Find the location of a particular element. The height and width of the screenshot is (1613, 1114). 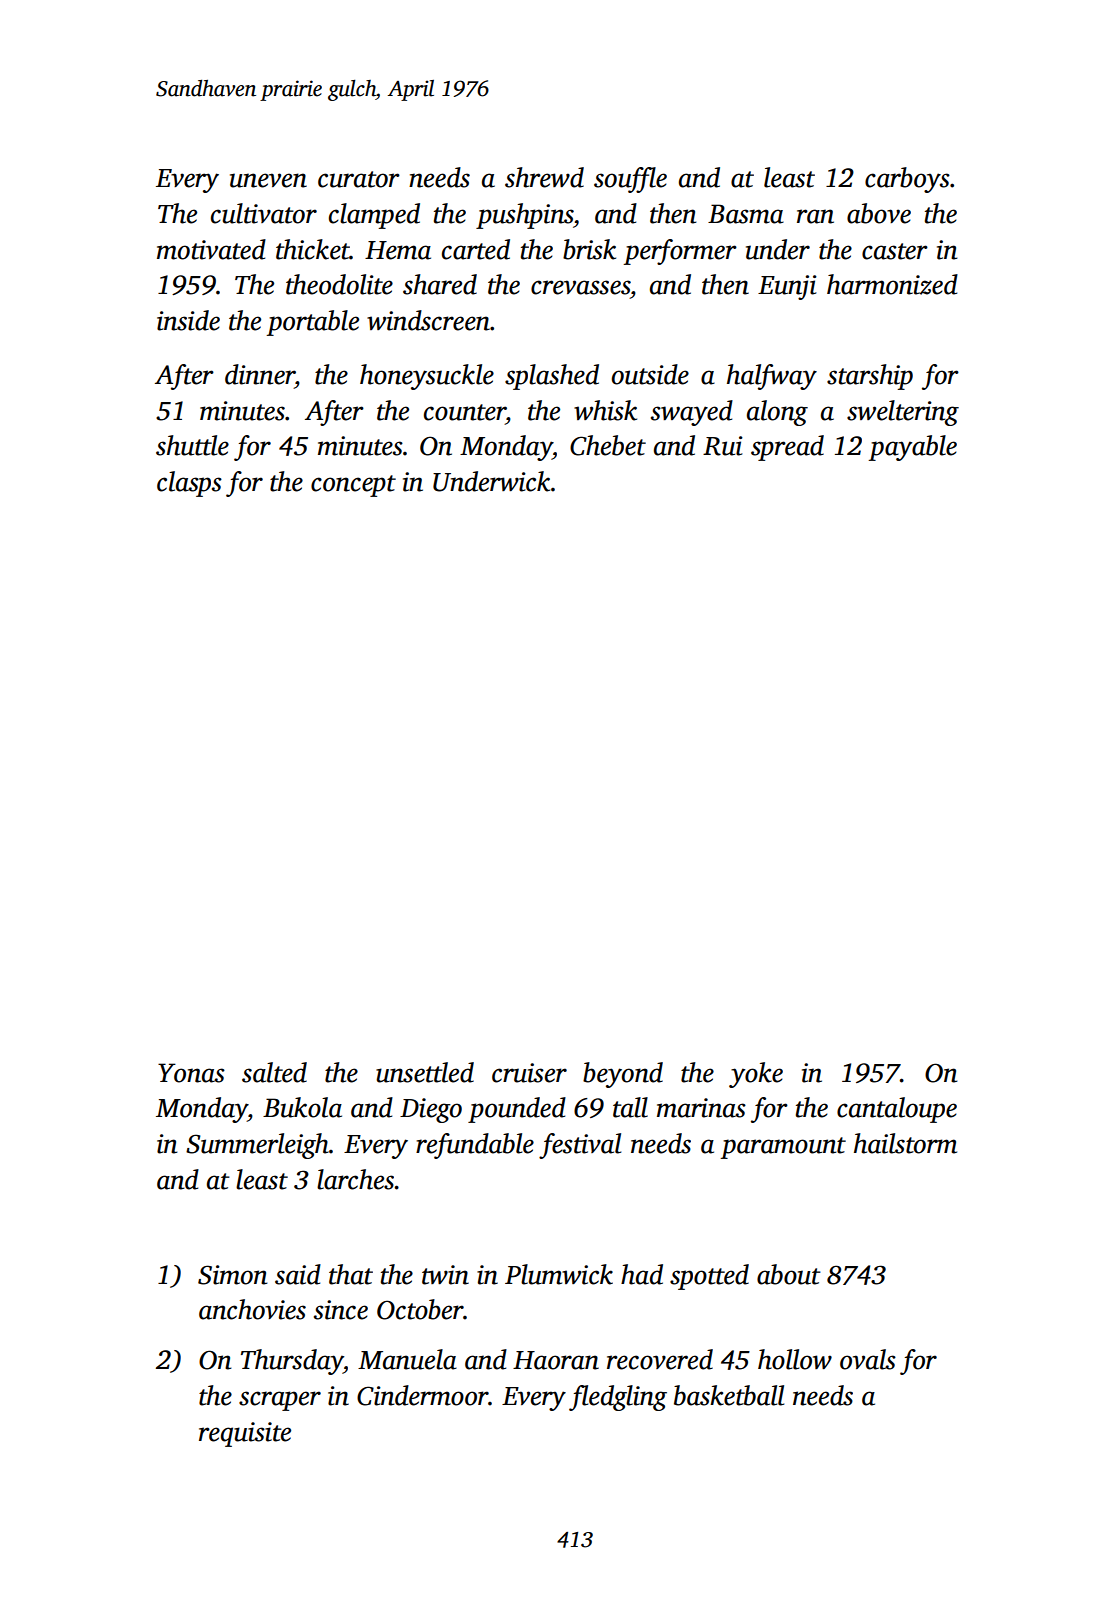

Simon is located at coordinates (233, 1275).
